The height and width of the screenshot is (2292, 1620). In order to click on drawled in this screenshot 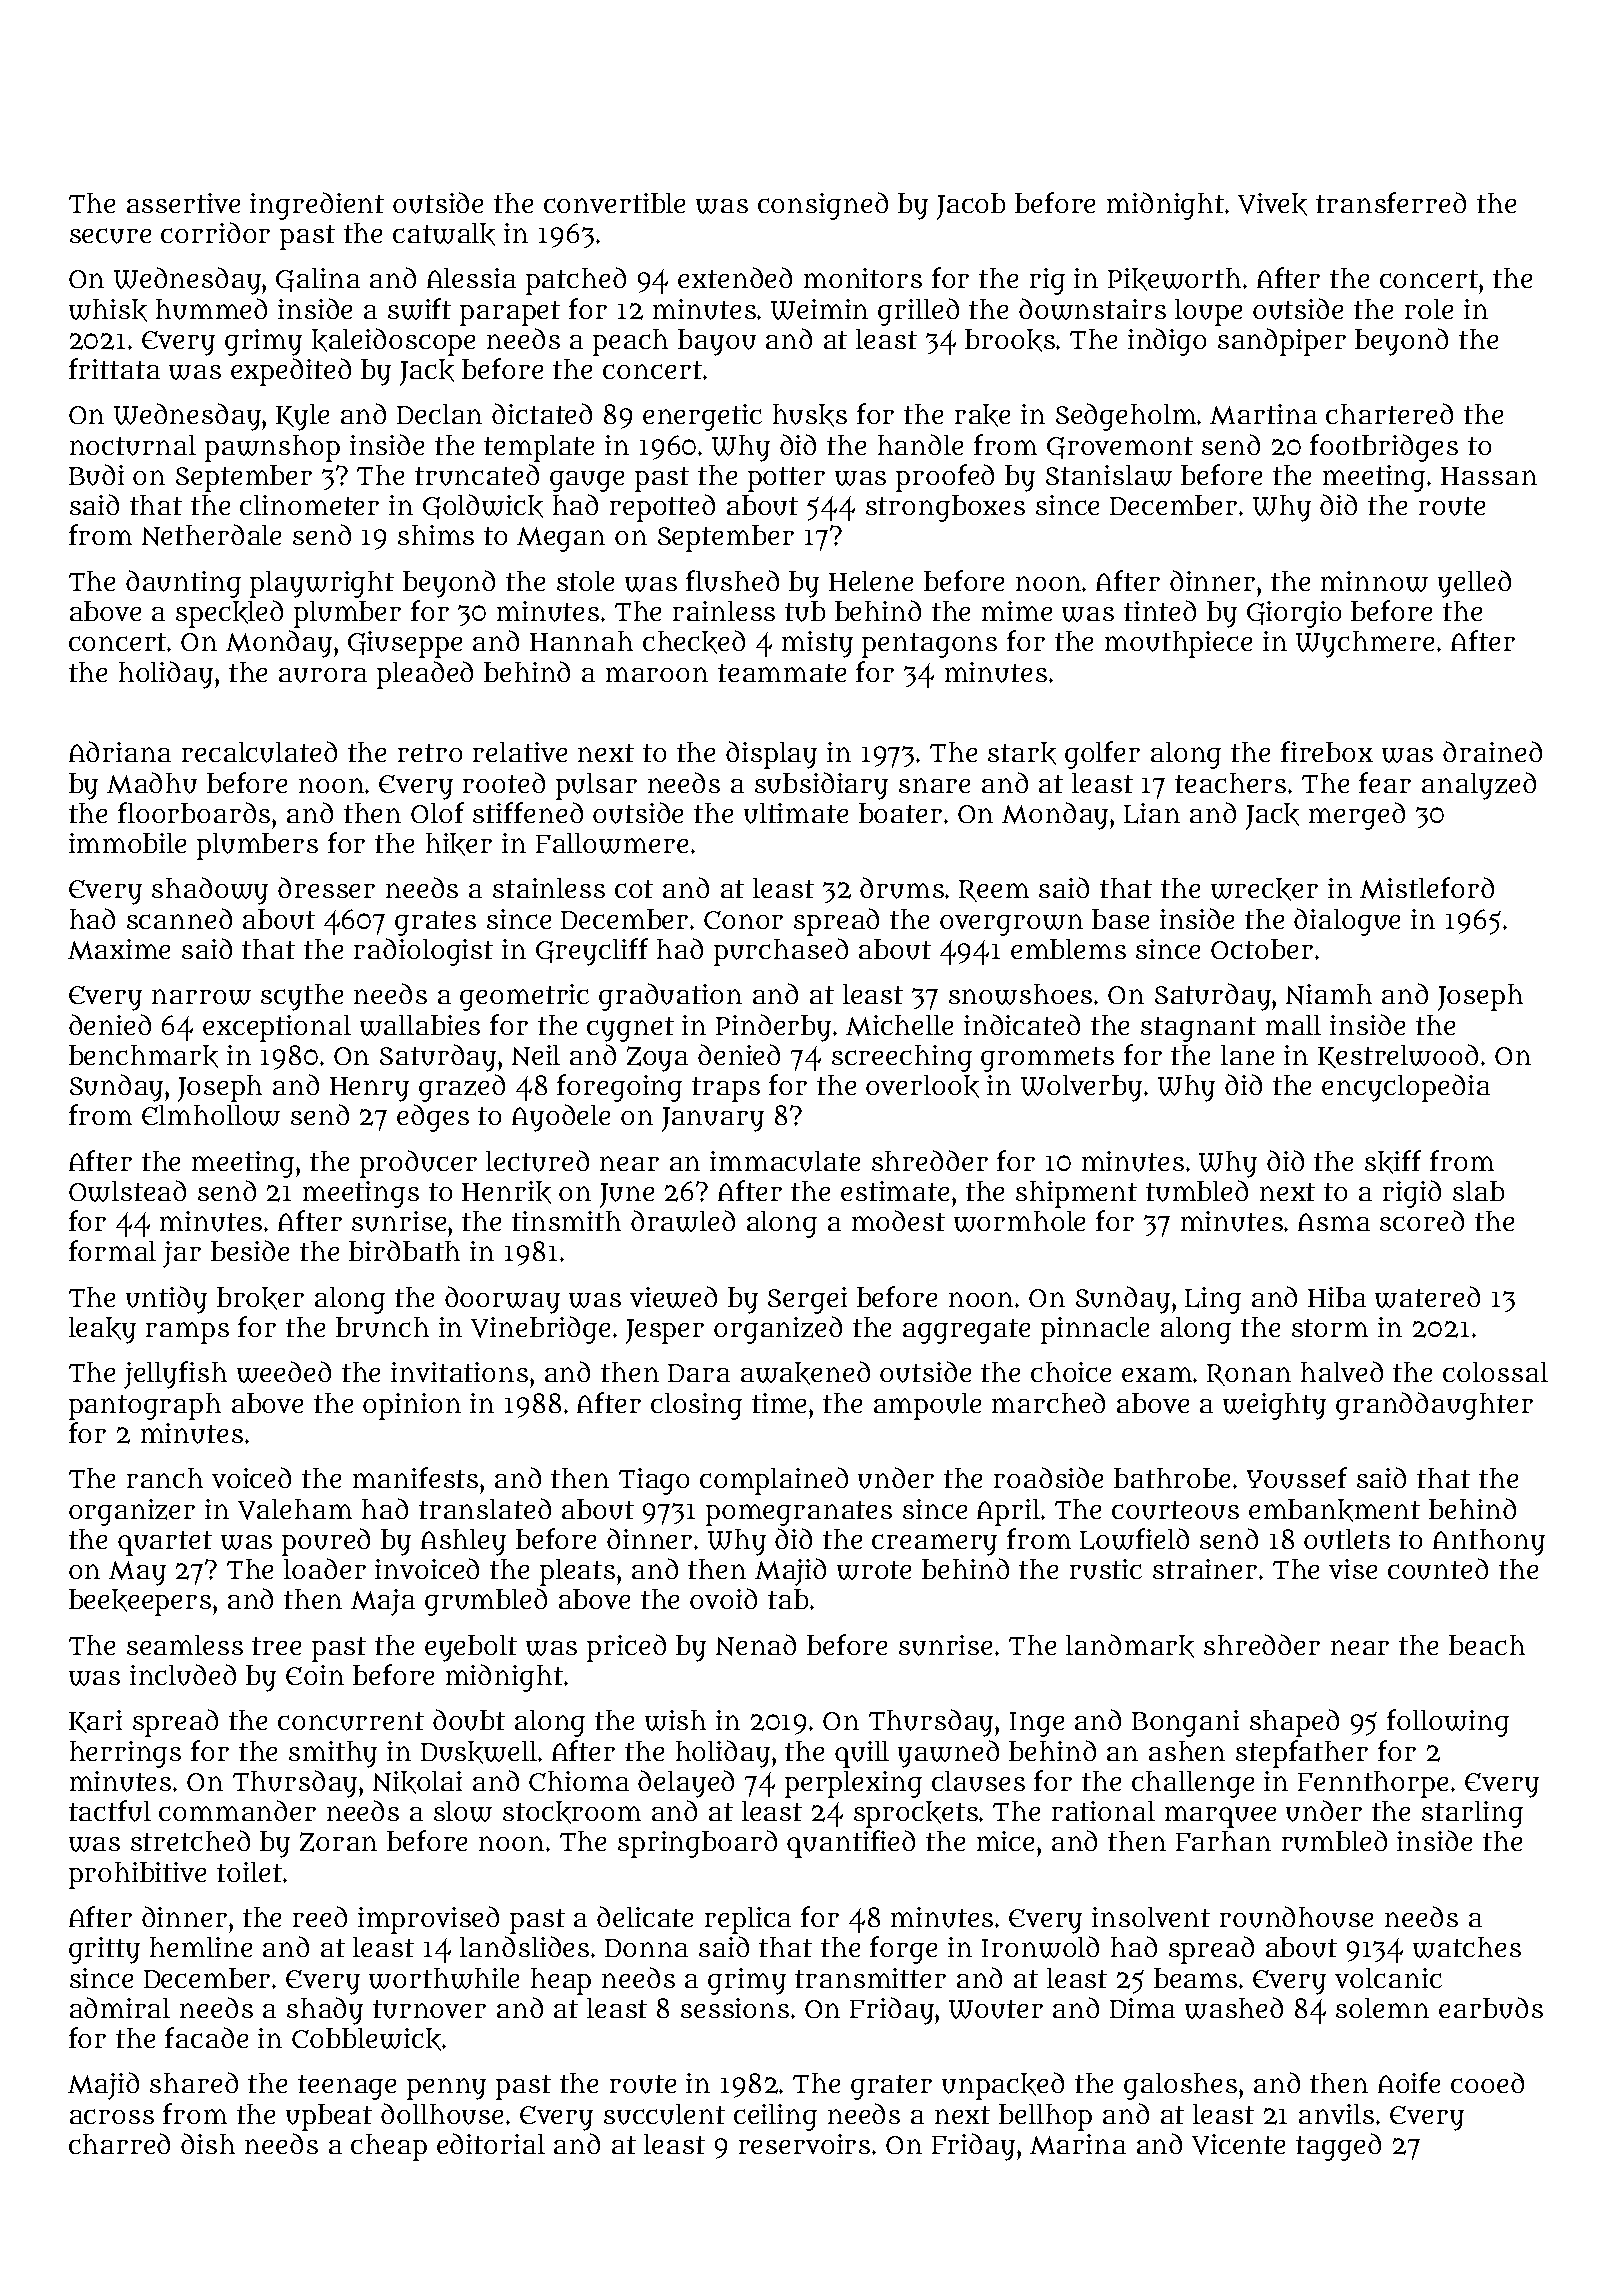, I will do `click(683, 1221)`.
